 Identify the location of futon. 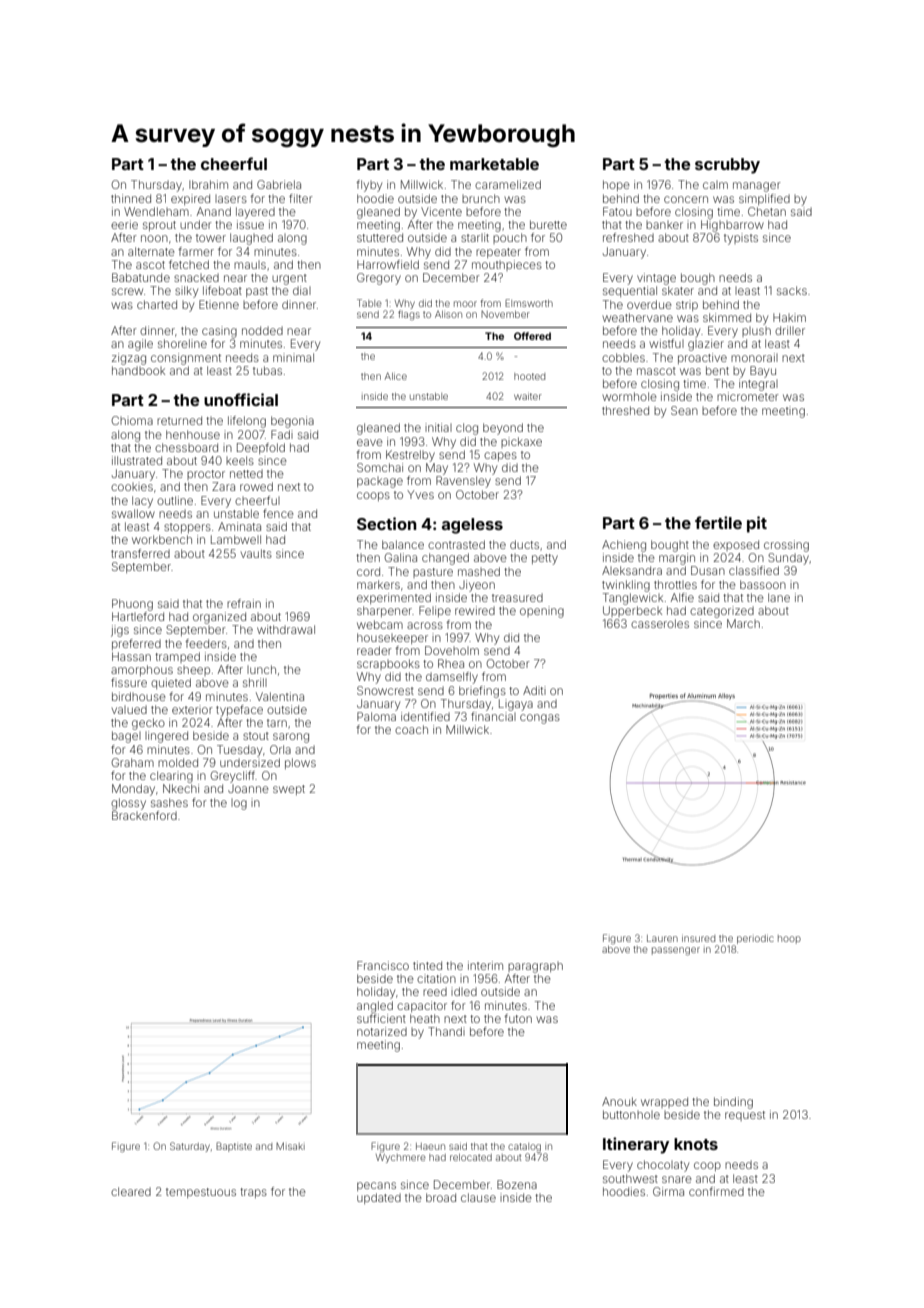
(518, 1018).
